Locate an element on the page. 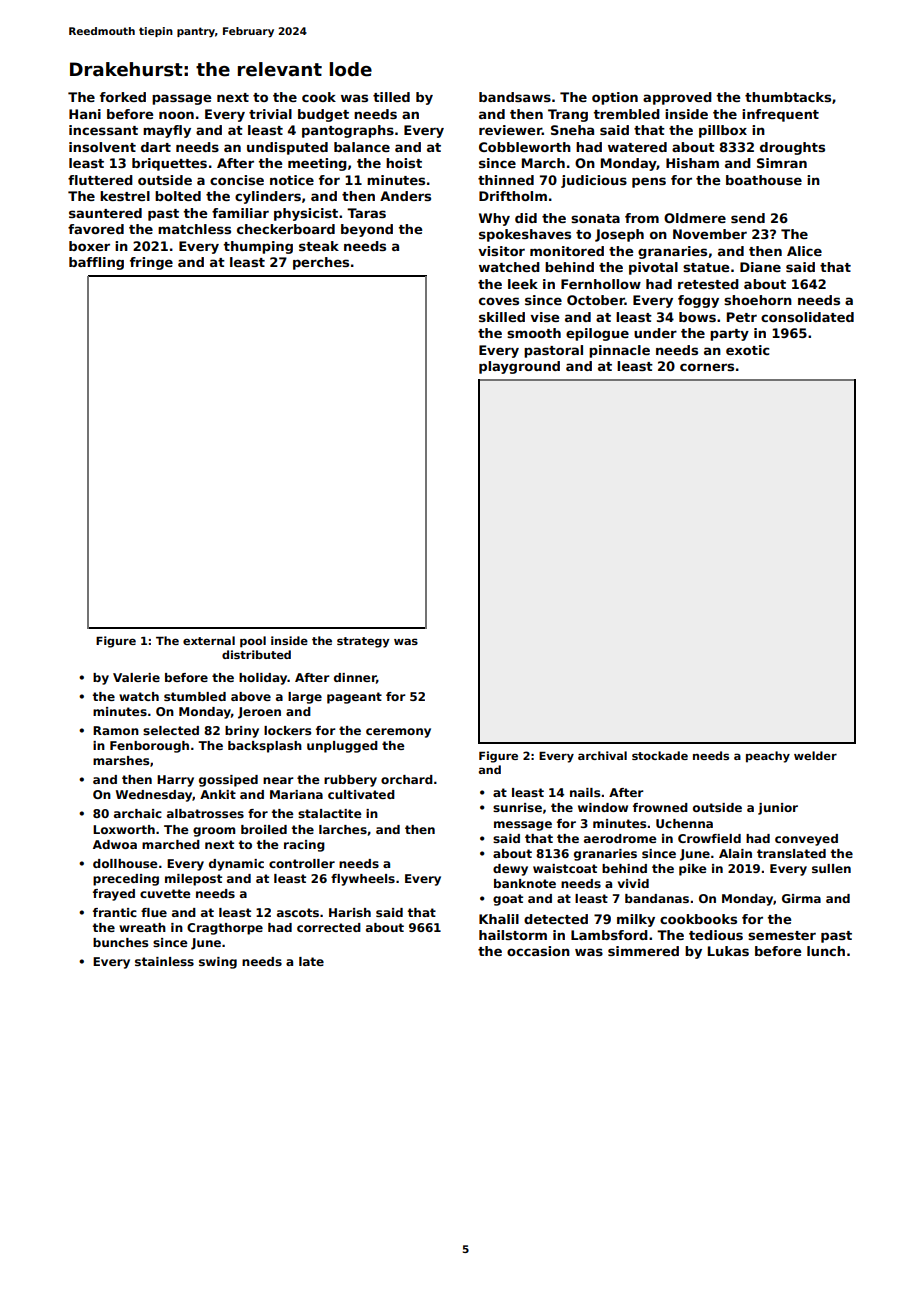 Image resolution: width=924 pixels, height=1314 pixels. stainless is located at coordinates (164, 961).
